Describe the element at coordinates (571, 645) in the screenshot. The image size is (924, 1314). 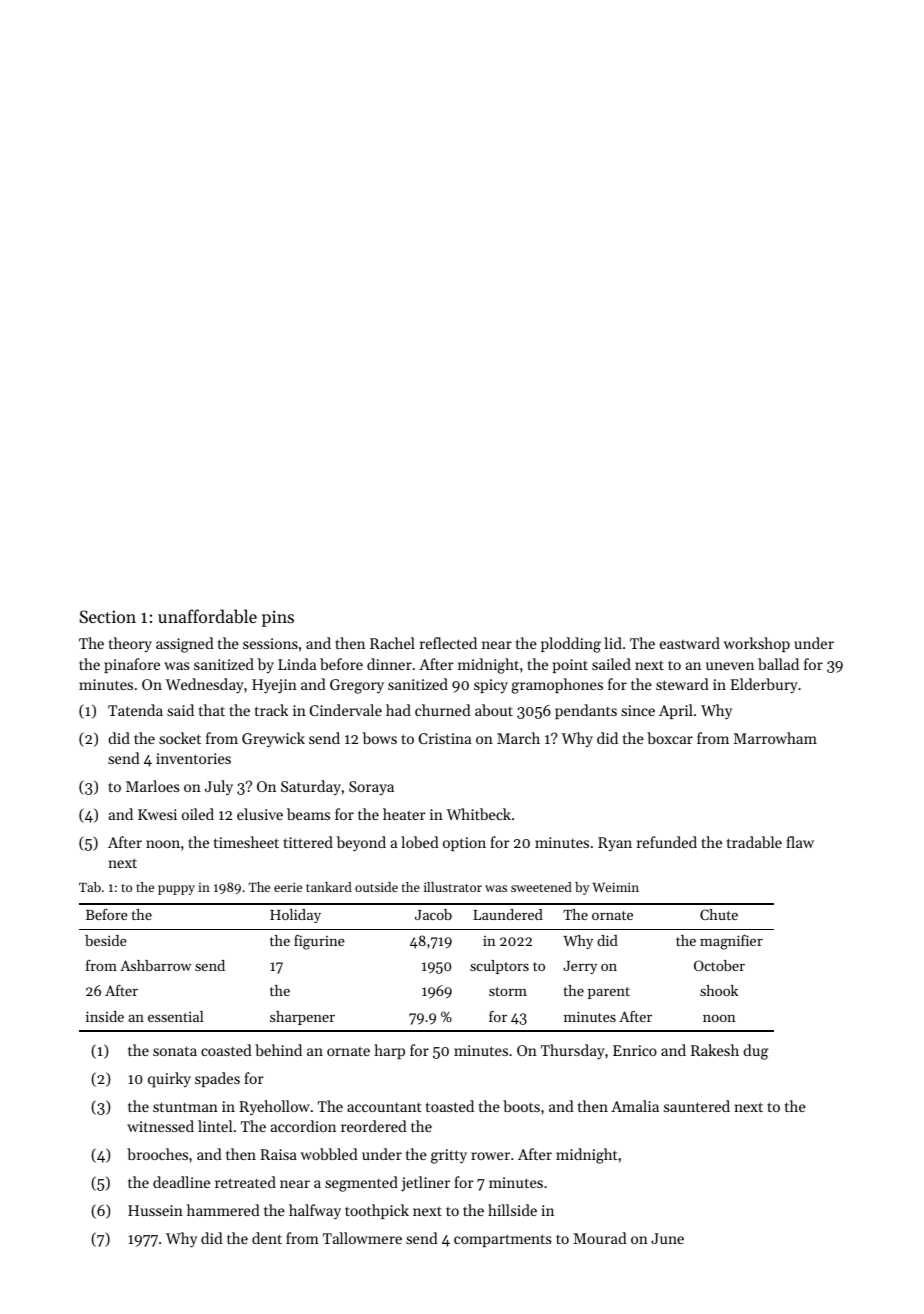
I see `plodding` at that location.
